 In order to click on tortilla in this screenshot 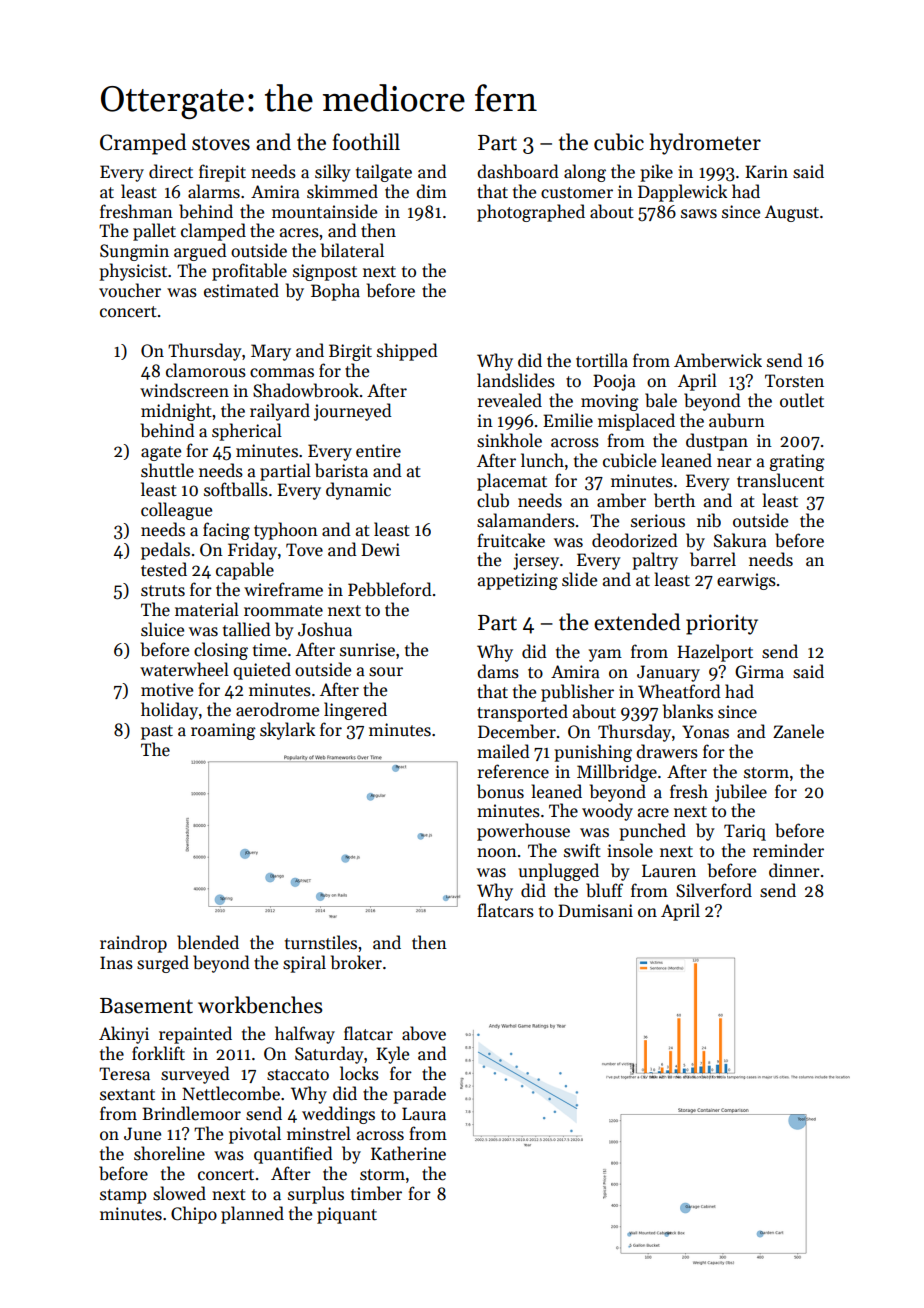, I will do `click(602, 360)`.
